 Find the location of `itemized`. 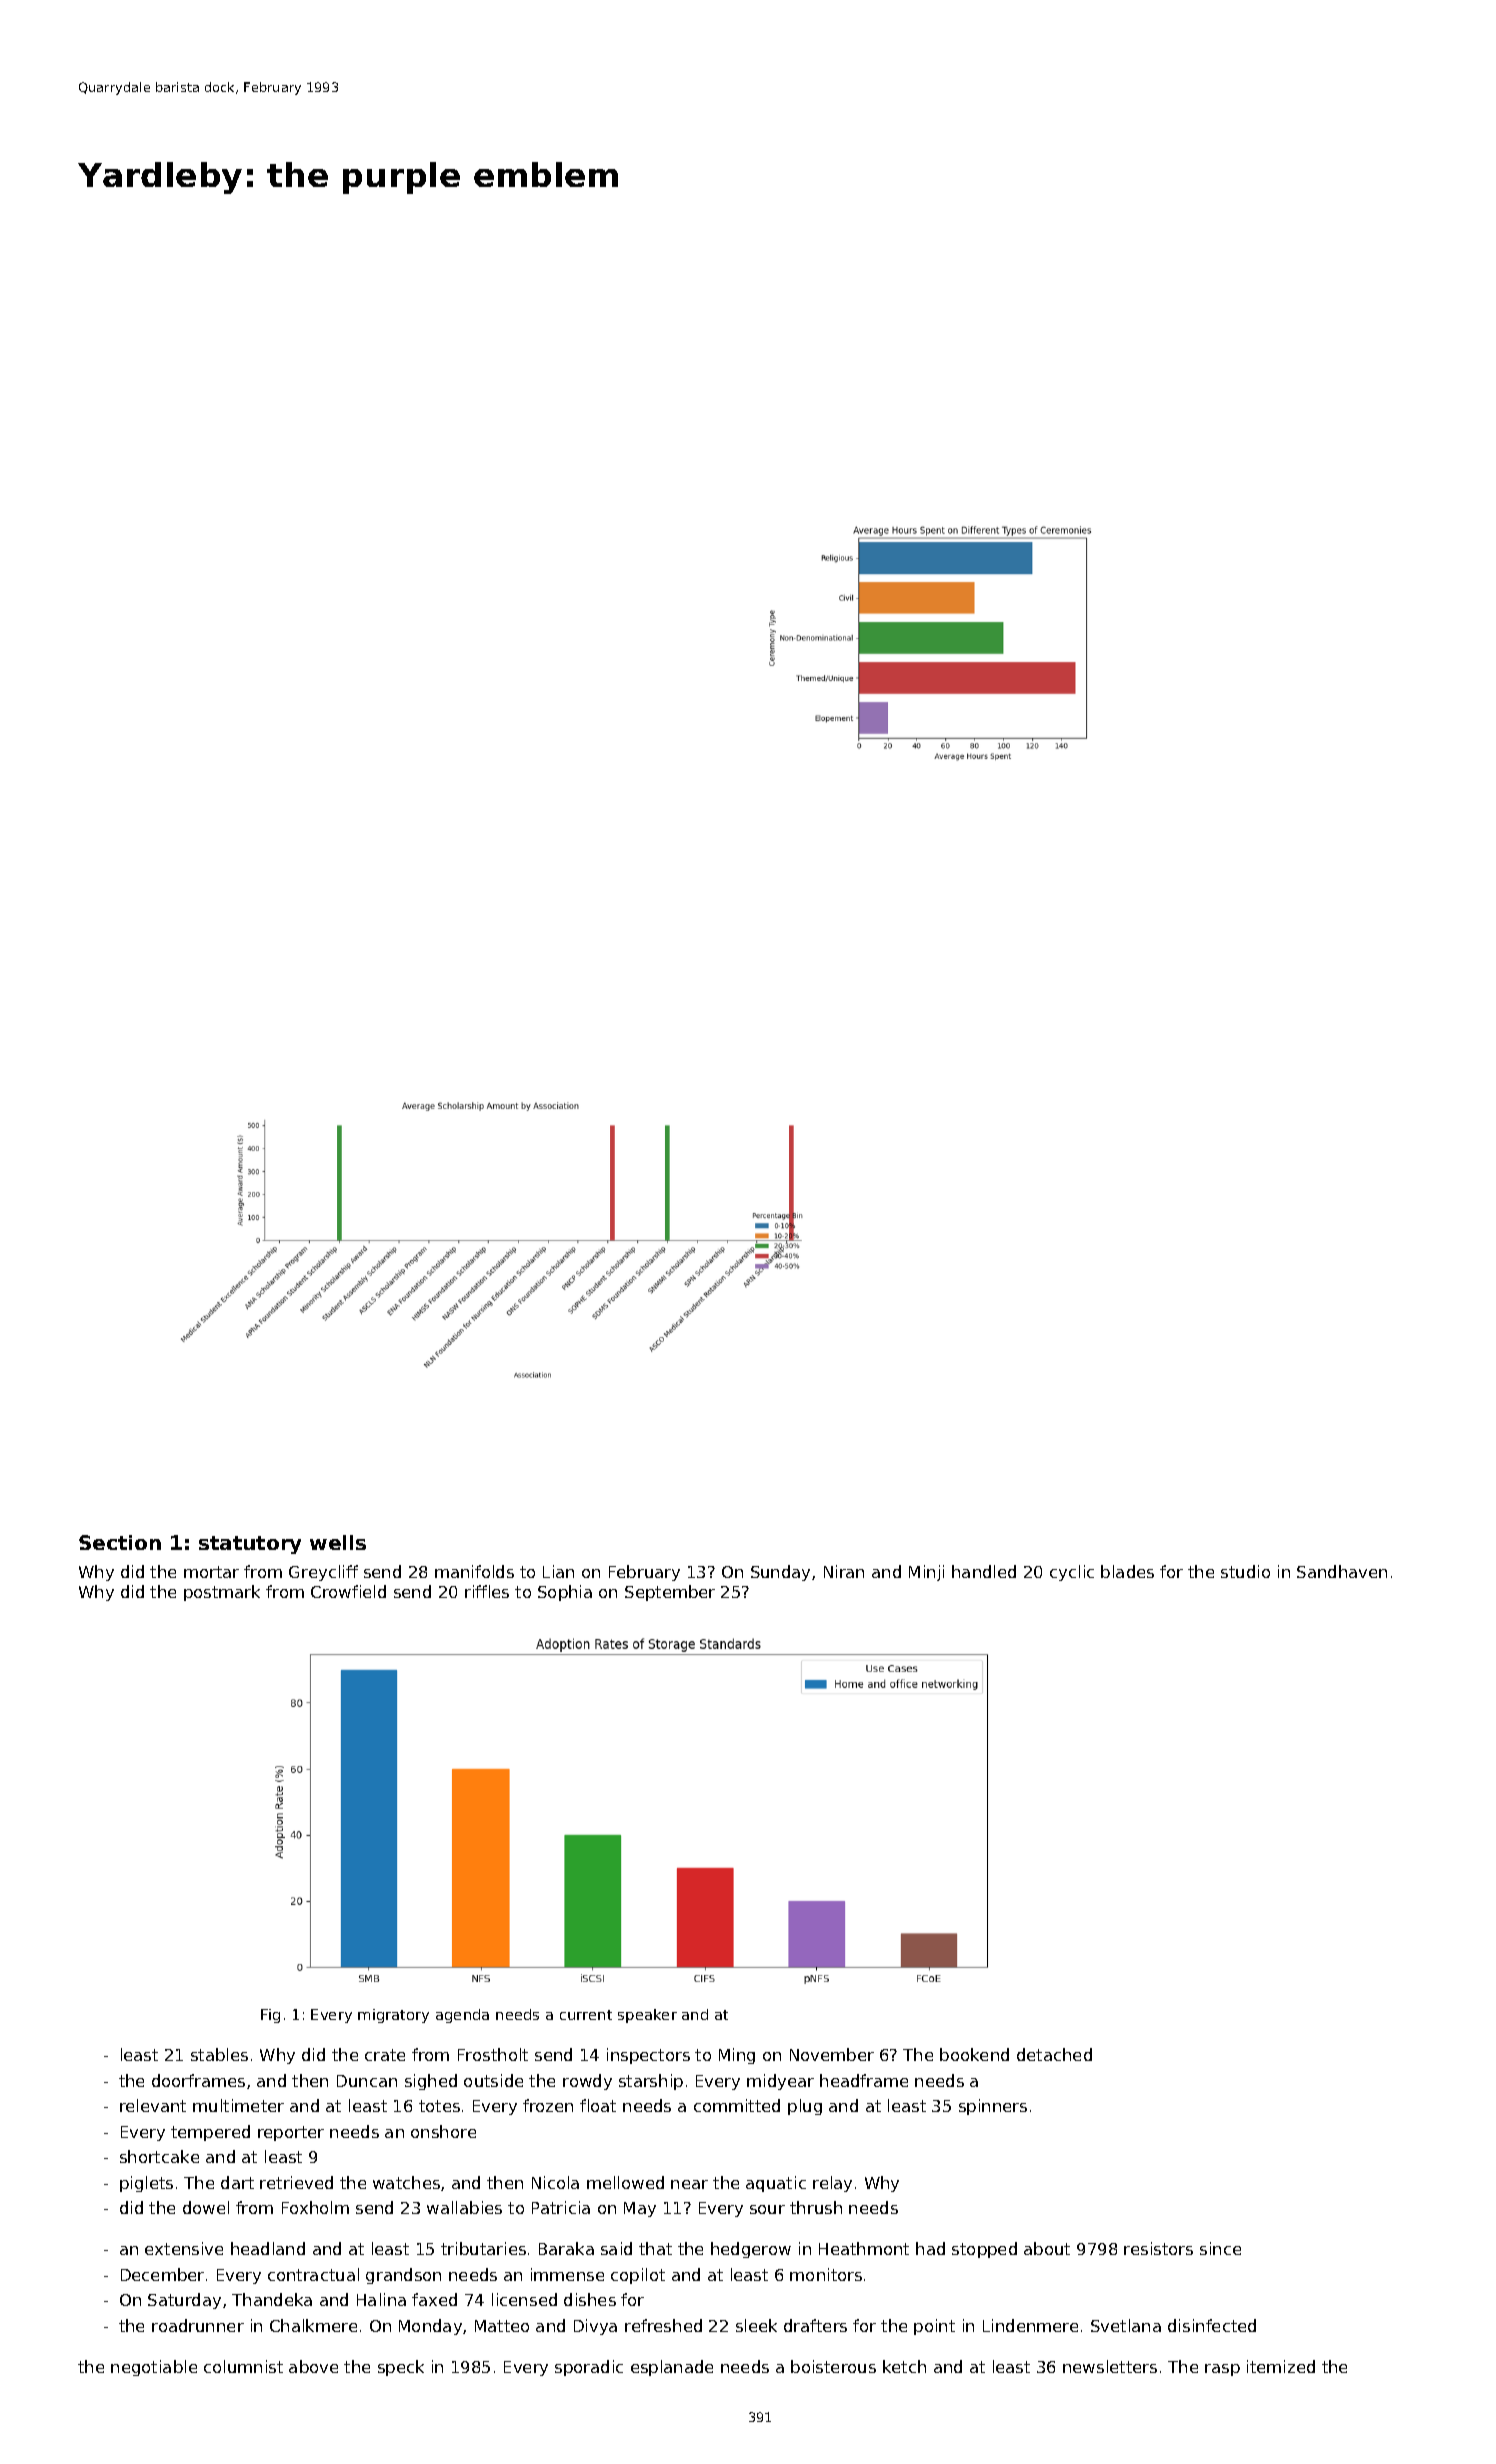

itemized is located at coordinates (1281, 2366).
